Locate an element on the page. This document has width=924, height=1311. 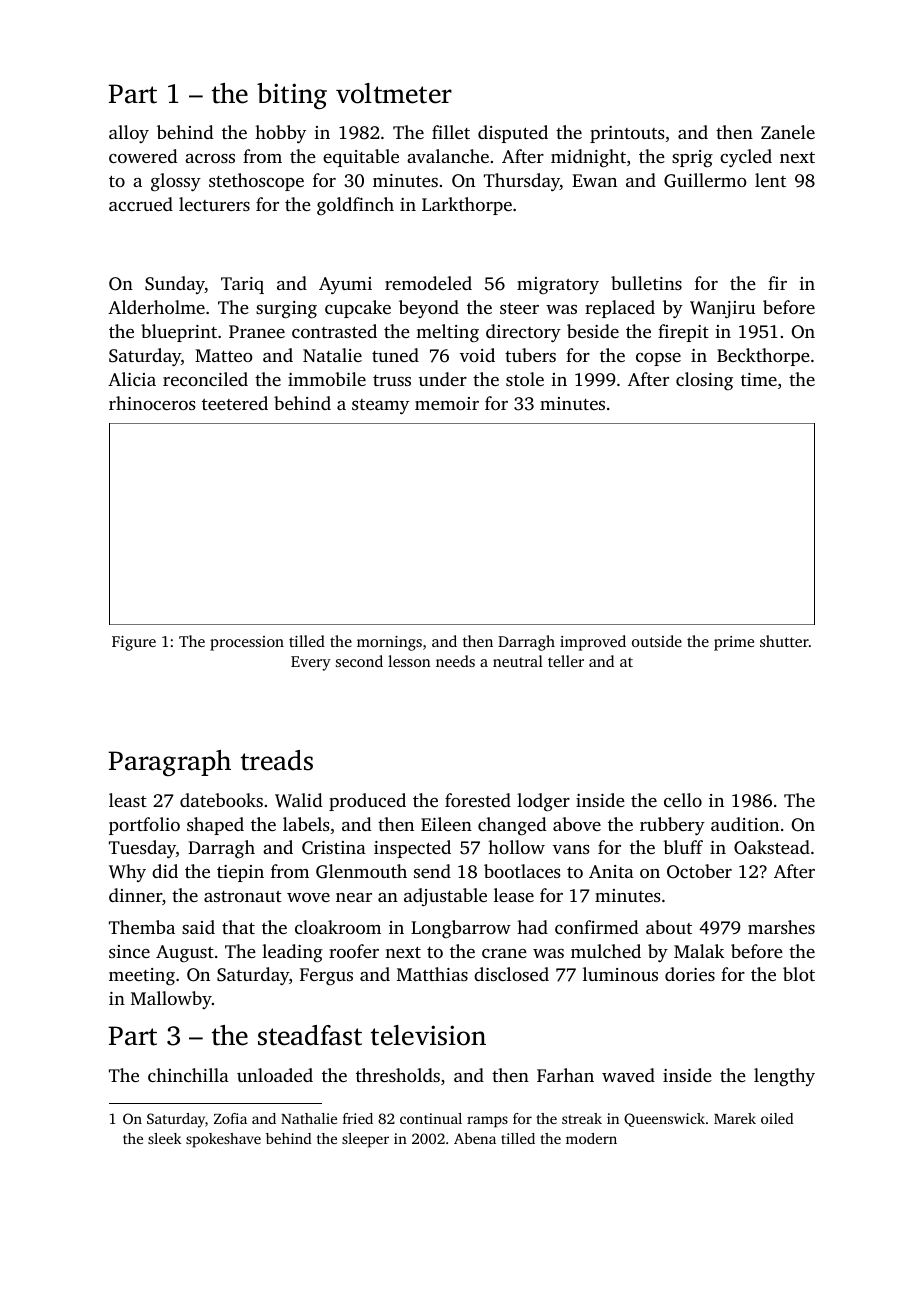
firepit is located at coordinates (683, 333).
